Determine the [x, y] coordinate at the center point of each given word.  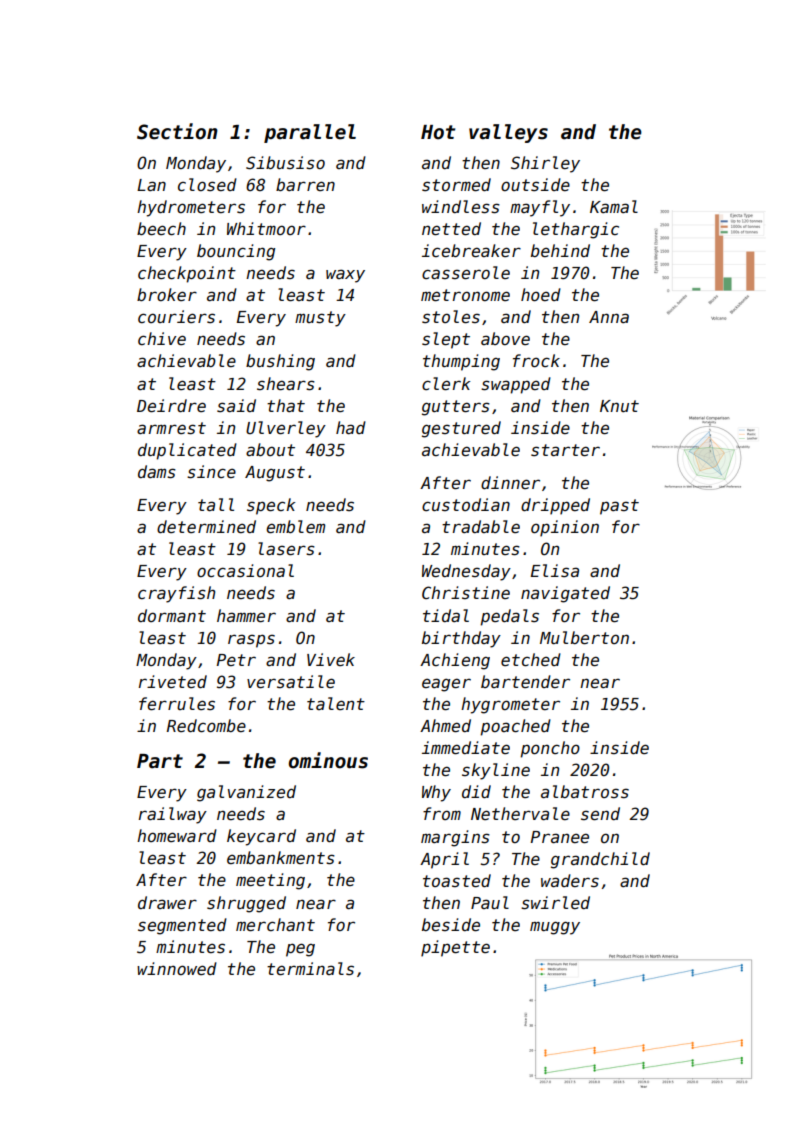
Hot [438, 132]
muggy [555, 928]
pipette [455, 948]
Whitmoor [266, 228]
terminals [310, 968]
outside [535, 184]
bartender [525, 681]
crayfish [176, 594]
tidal [446, 615]
